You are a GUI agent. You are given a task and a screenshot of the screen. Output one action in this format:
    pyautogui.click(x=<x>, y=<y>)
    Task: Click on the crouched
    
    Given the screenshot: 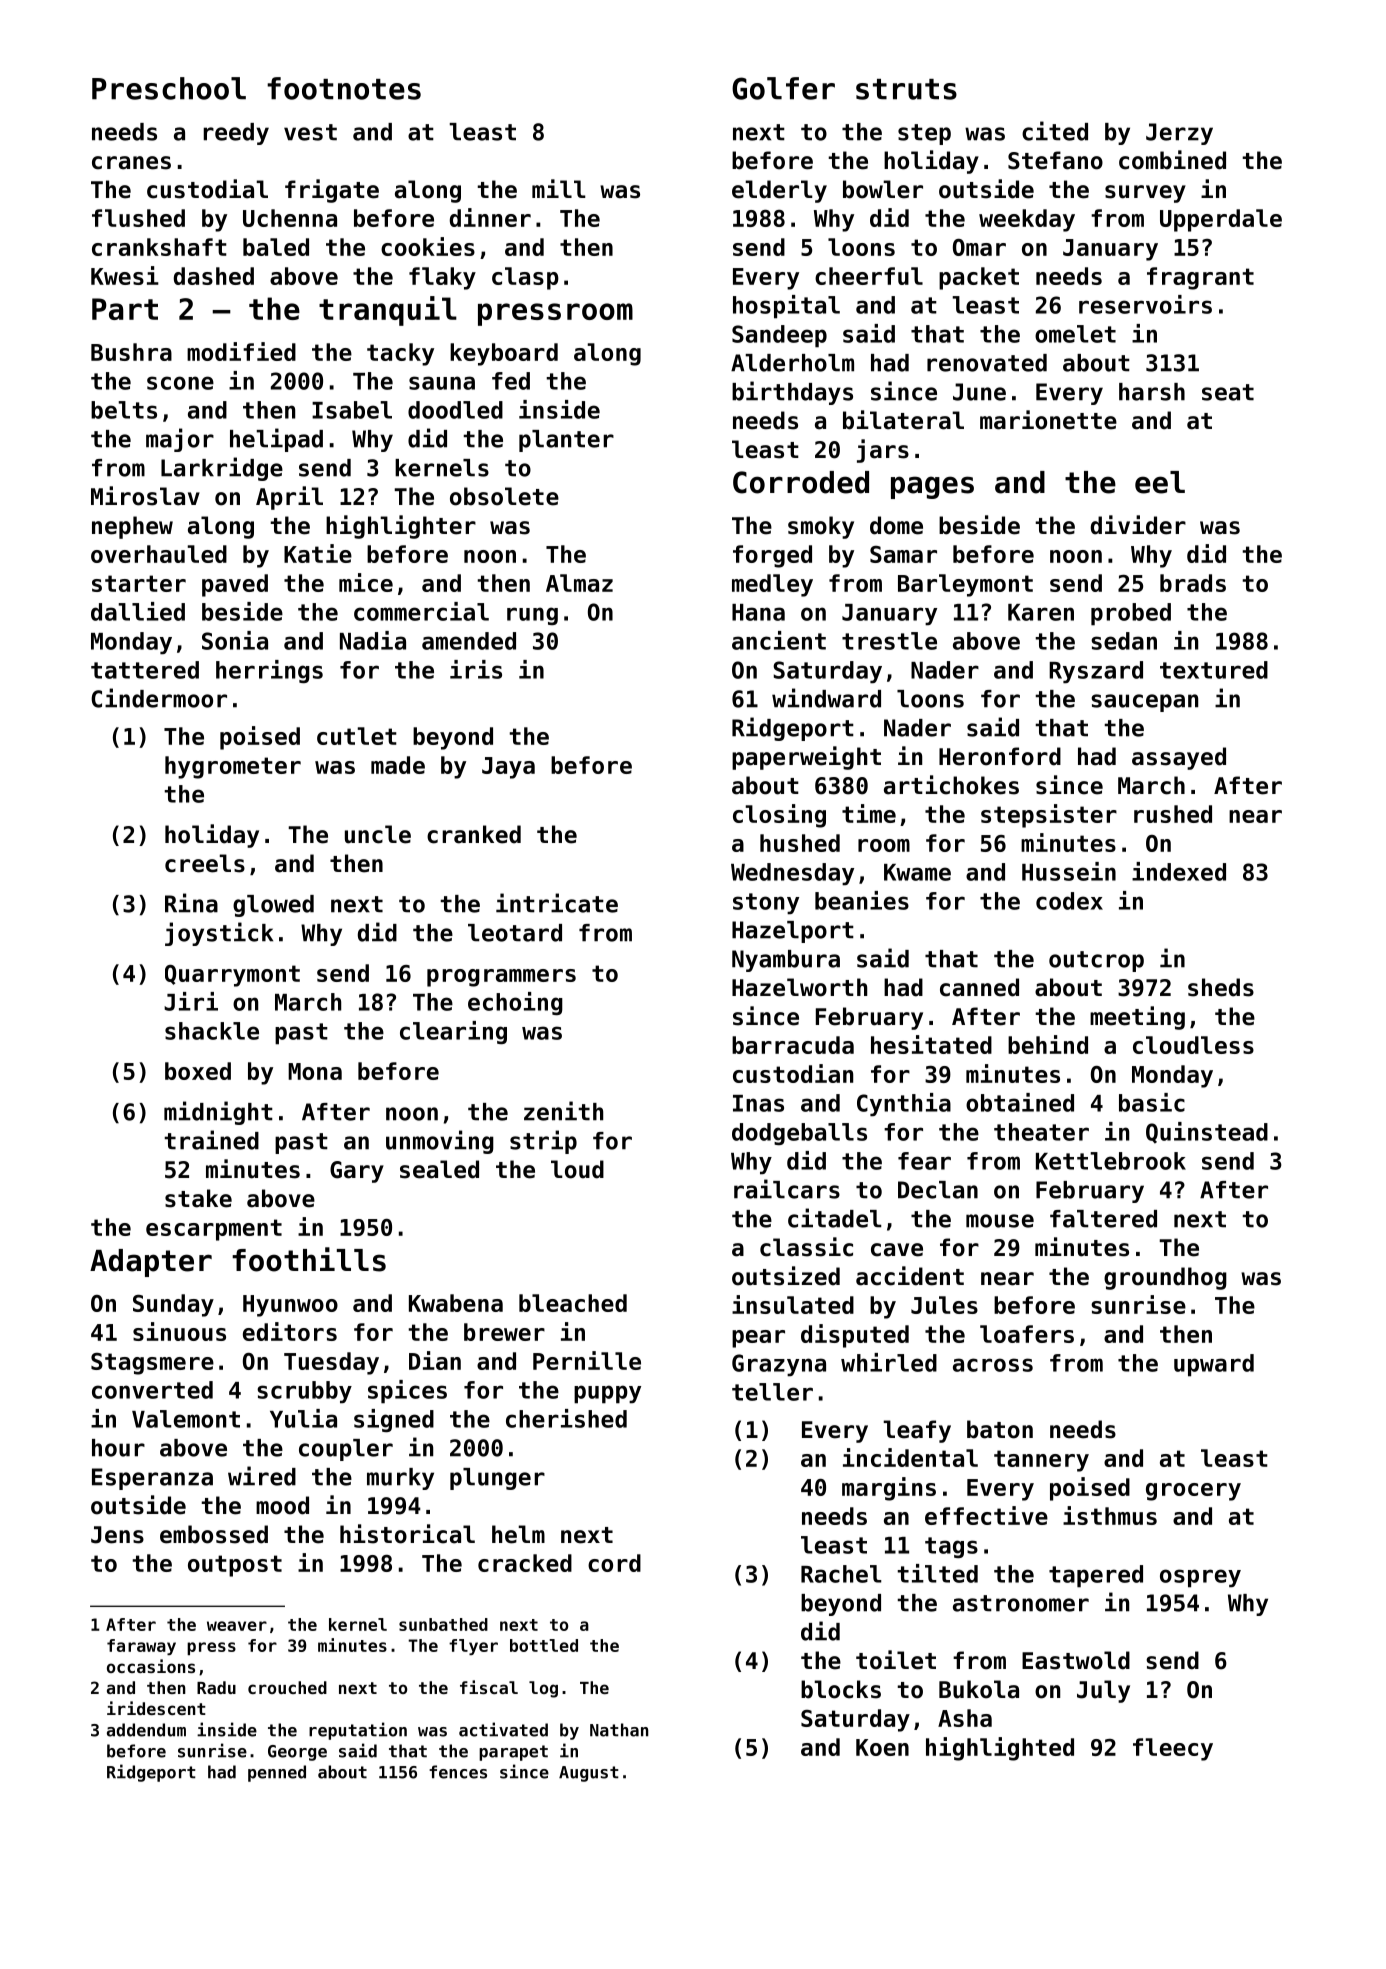 What is the action you would take?
    pyautogui.click(x=287, y=1687)
